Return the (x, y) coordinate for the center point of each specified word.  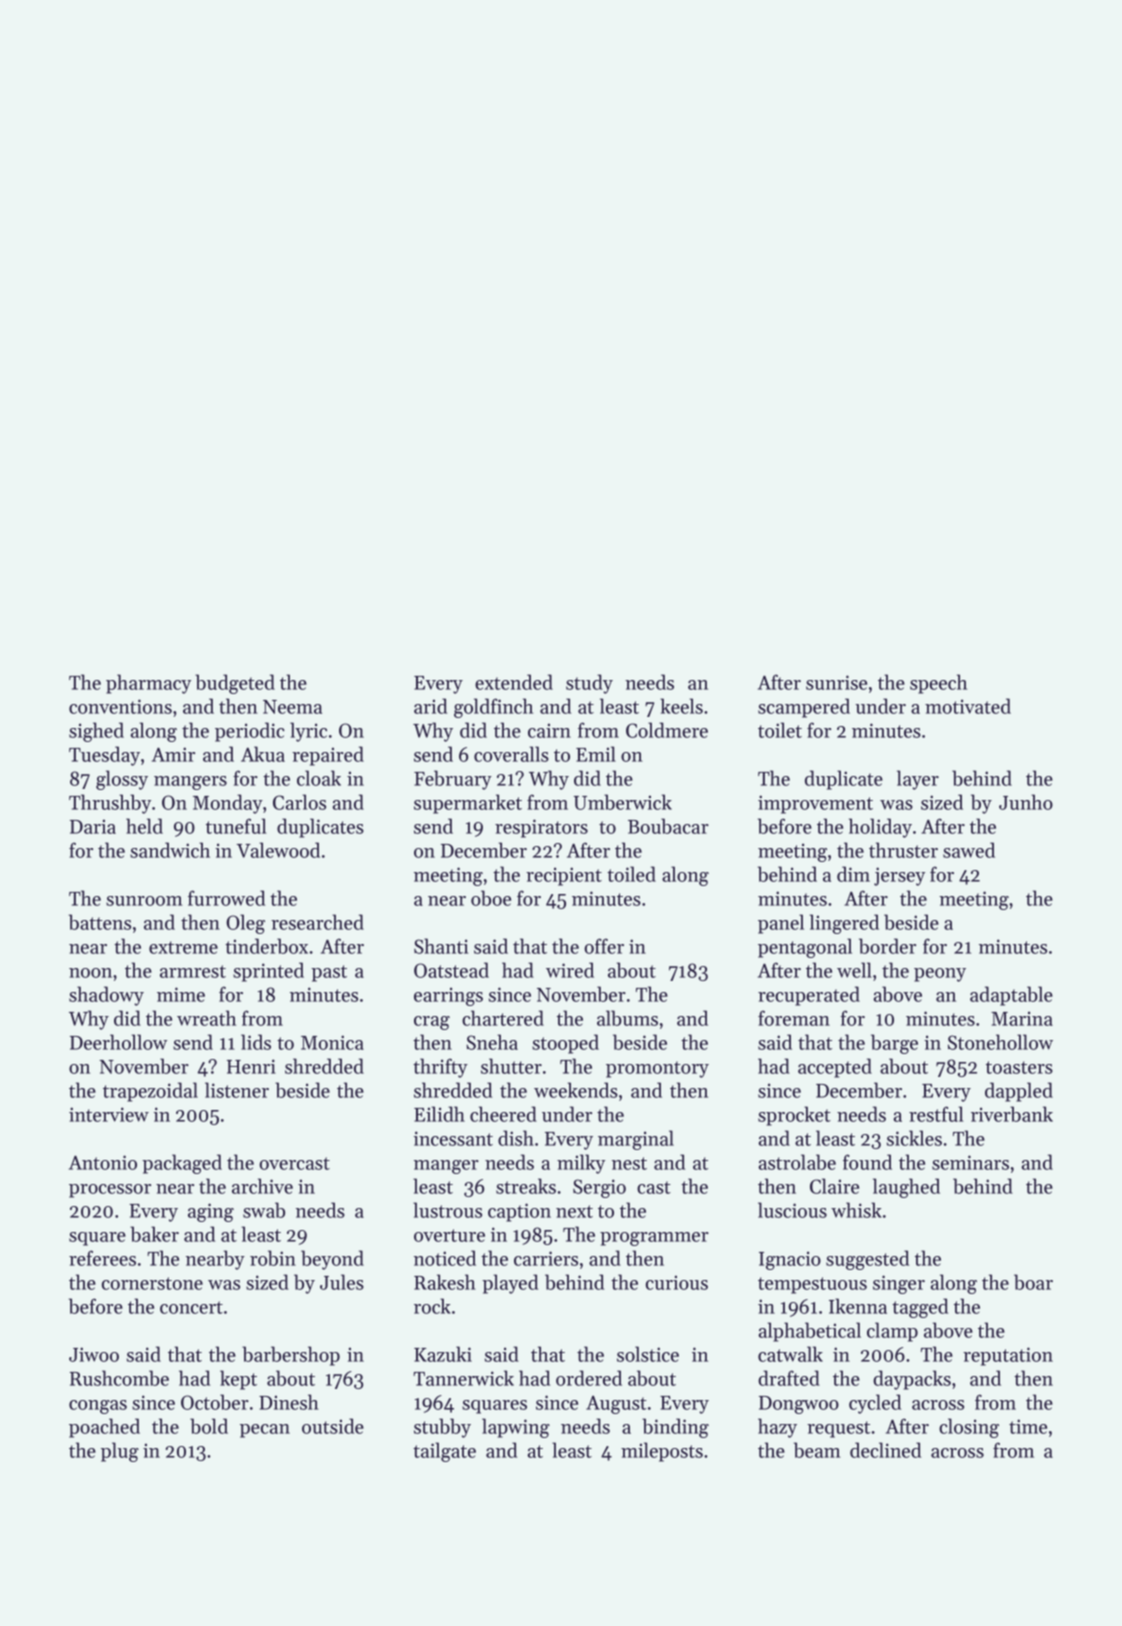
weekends (576, 1090)
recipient (564, 876)
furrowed (226, 898)
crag (432, 1023)
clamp (892, 1332)
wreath (206, 1018)
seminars (970, 1162)
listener (237, 1090)
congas (98, 1407)
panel (781, 924)
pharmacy (148, 684)
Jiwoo (94, 1354)
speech (938, 684)
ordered (589, 1378)
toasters (1019, 1067)
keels (681, 706)
